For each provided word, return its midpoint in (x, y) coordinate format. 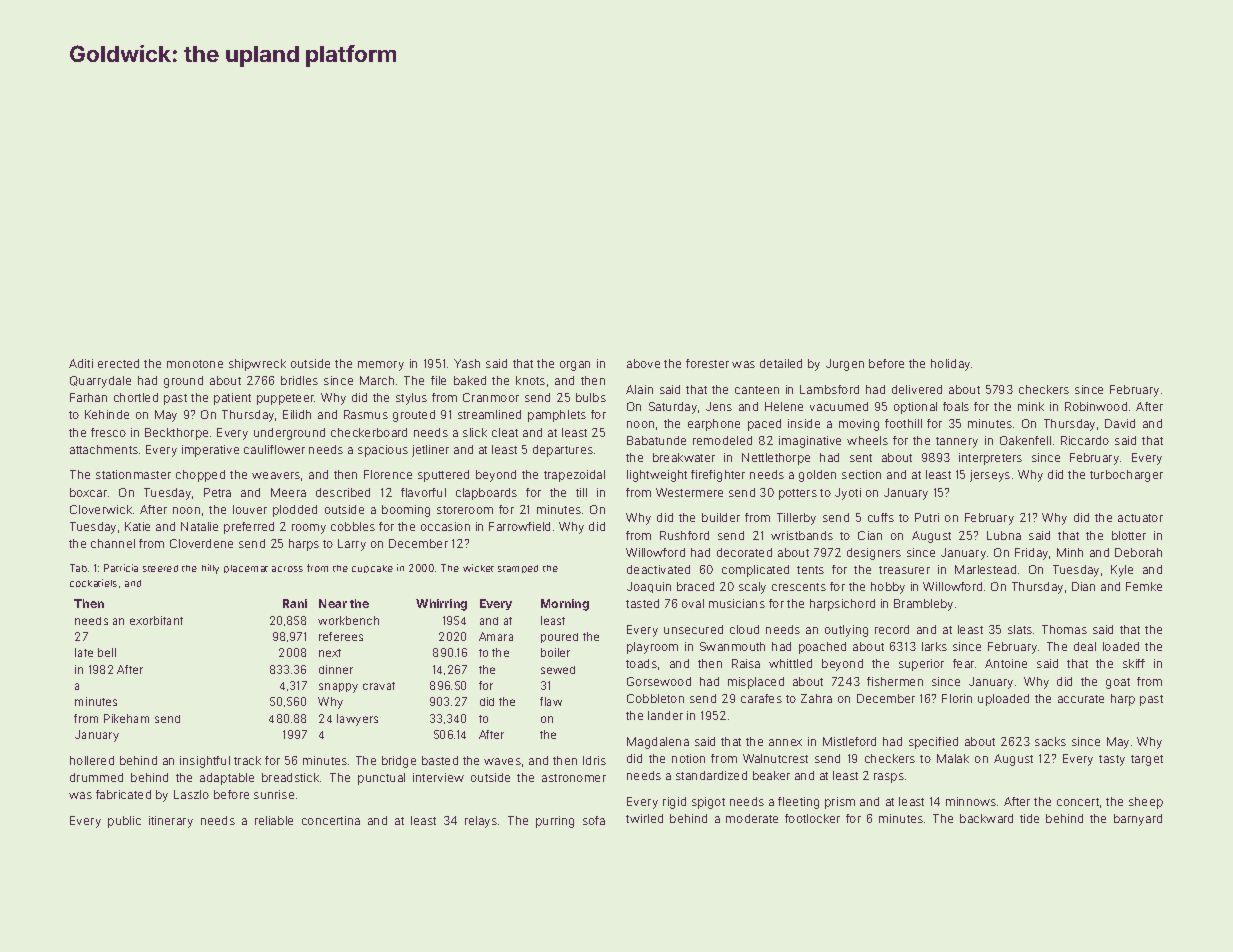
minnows (971, 801)
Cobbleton (655, 698)
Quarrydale (100, 382)
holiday (950, 365)
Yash (467, 363)
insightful (205, 762)
